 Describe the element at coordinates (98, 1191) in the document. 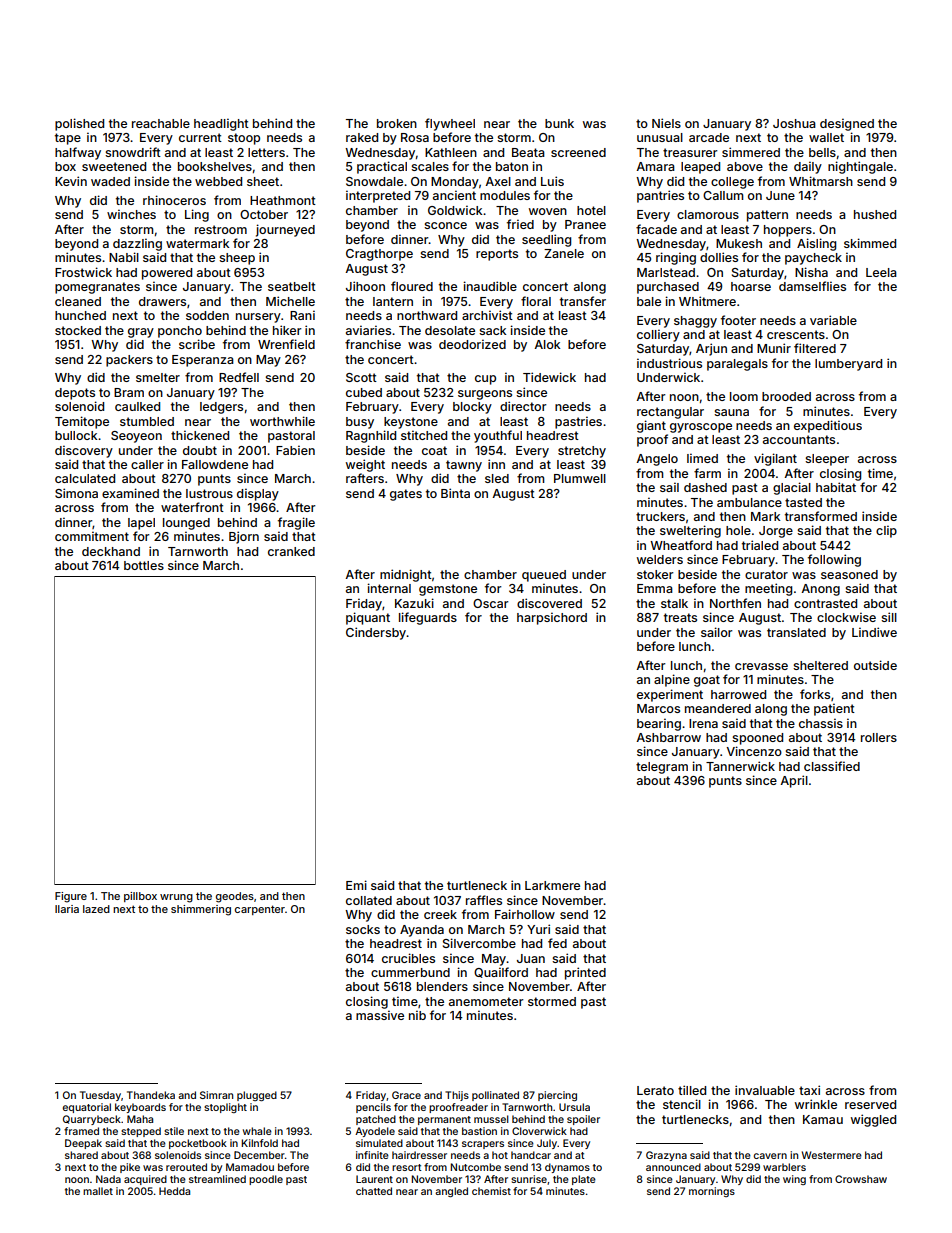

I see `mallet` at that location.
